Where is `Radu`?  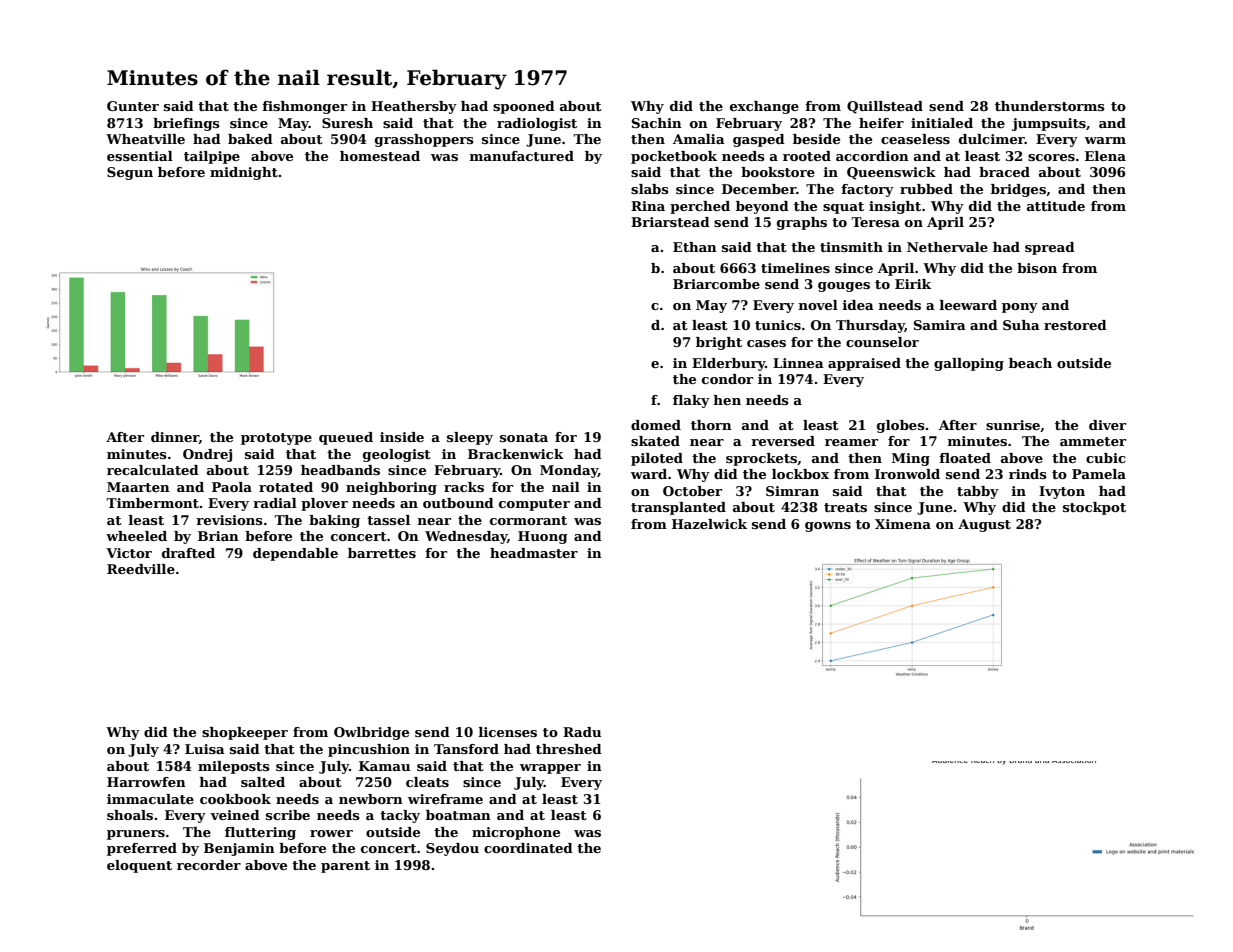 Radu is located at coordinates (582, 732).
